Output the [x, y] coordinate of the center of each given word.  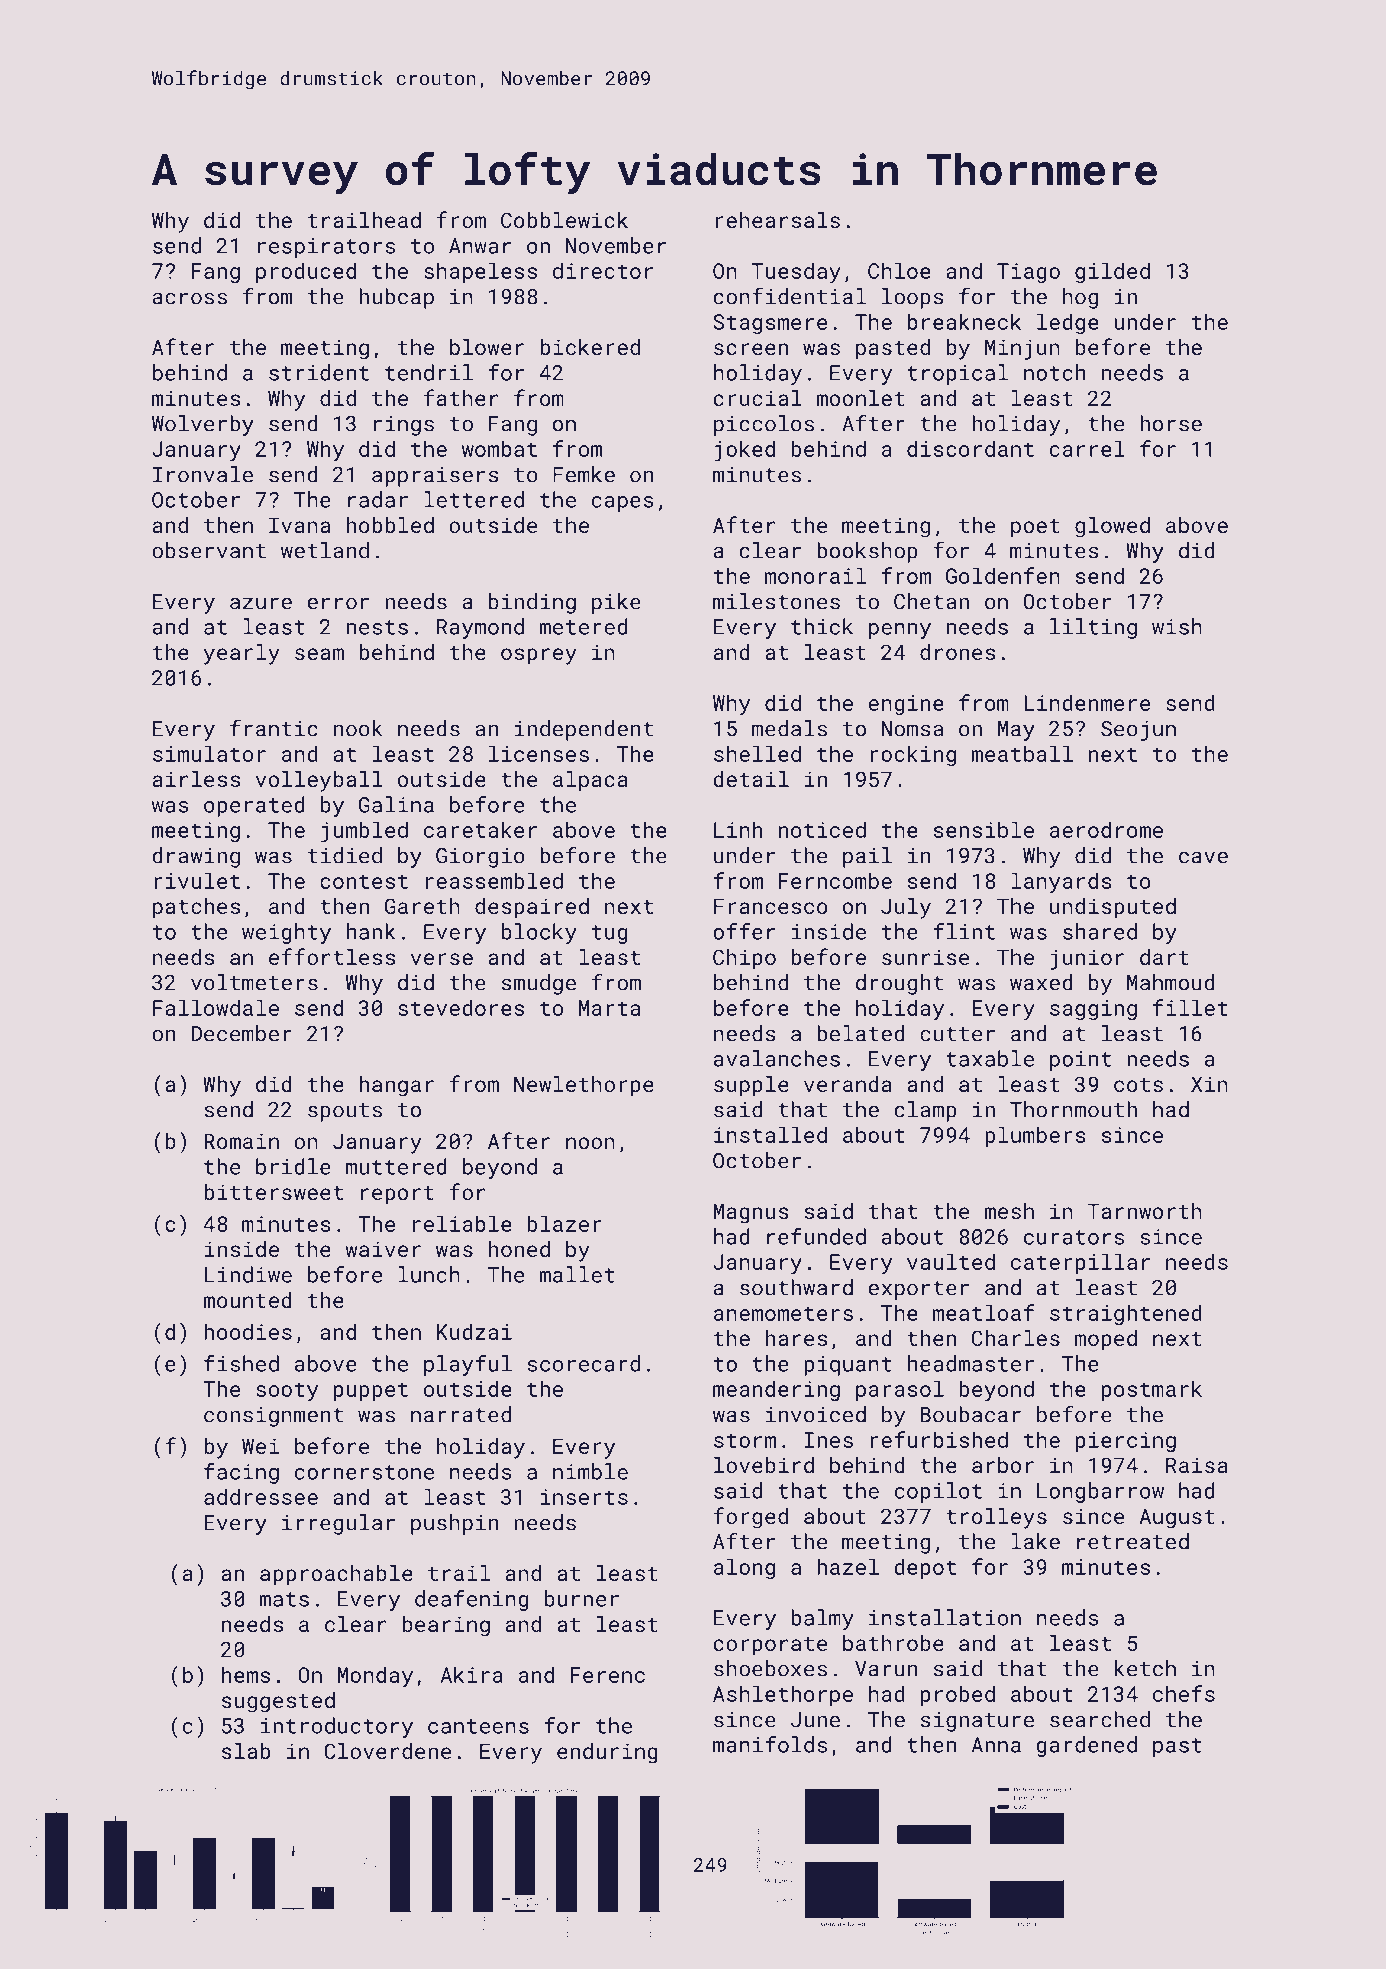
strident [319, 372]
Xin [1209, 1084]
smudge [539, 984]
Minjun [1022, 349]
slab [246, 1751]
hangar [396, 1086]
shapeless [480, 272]
